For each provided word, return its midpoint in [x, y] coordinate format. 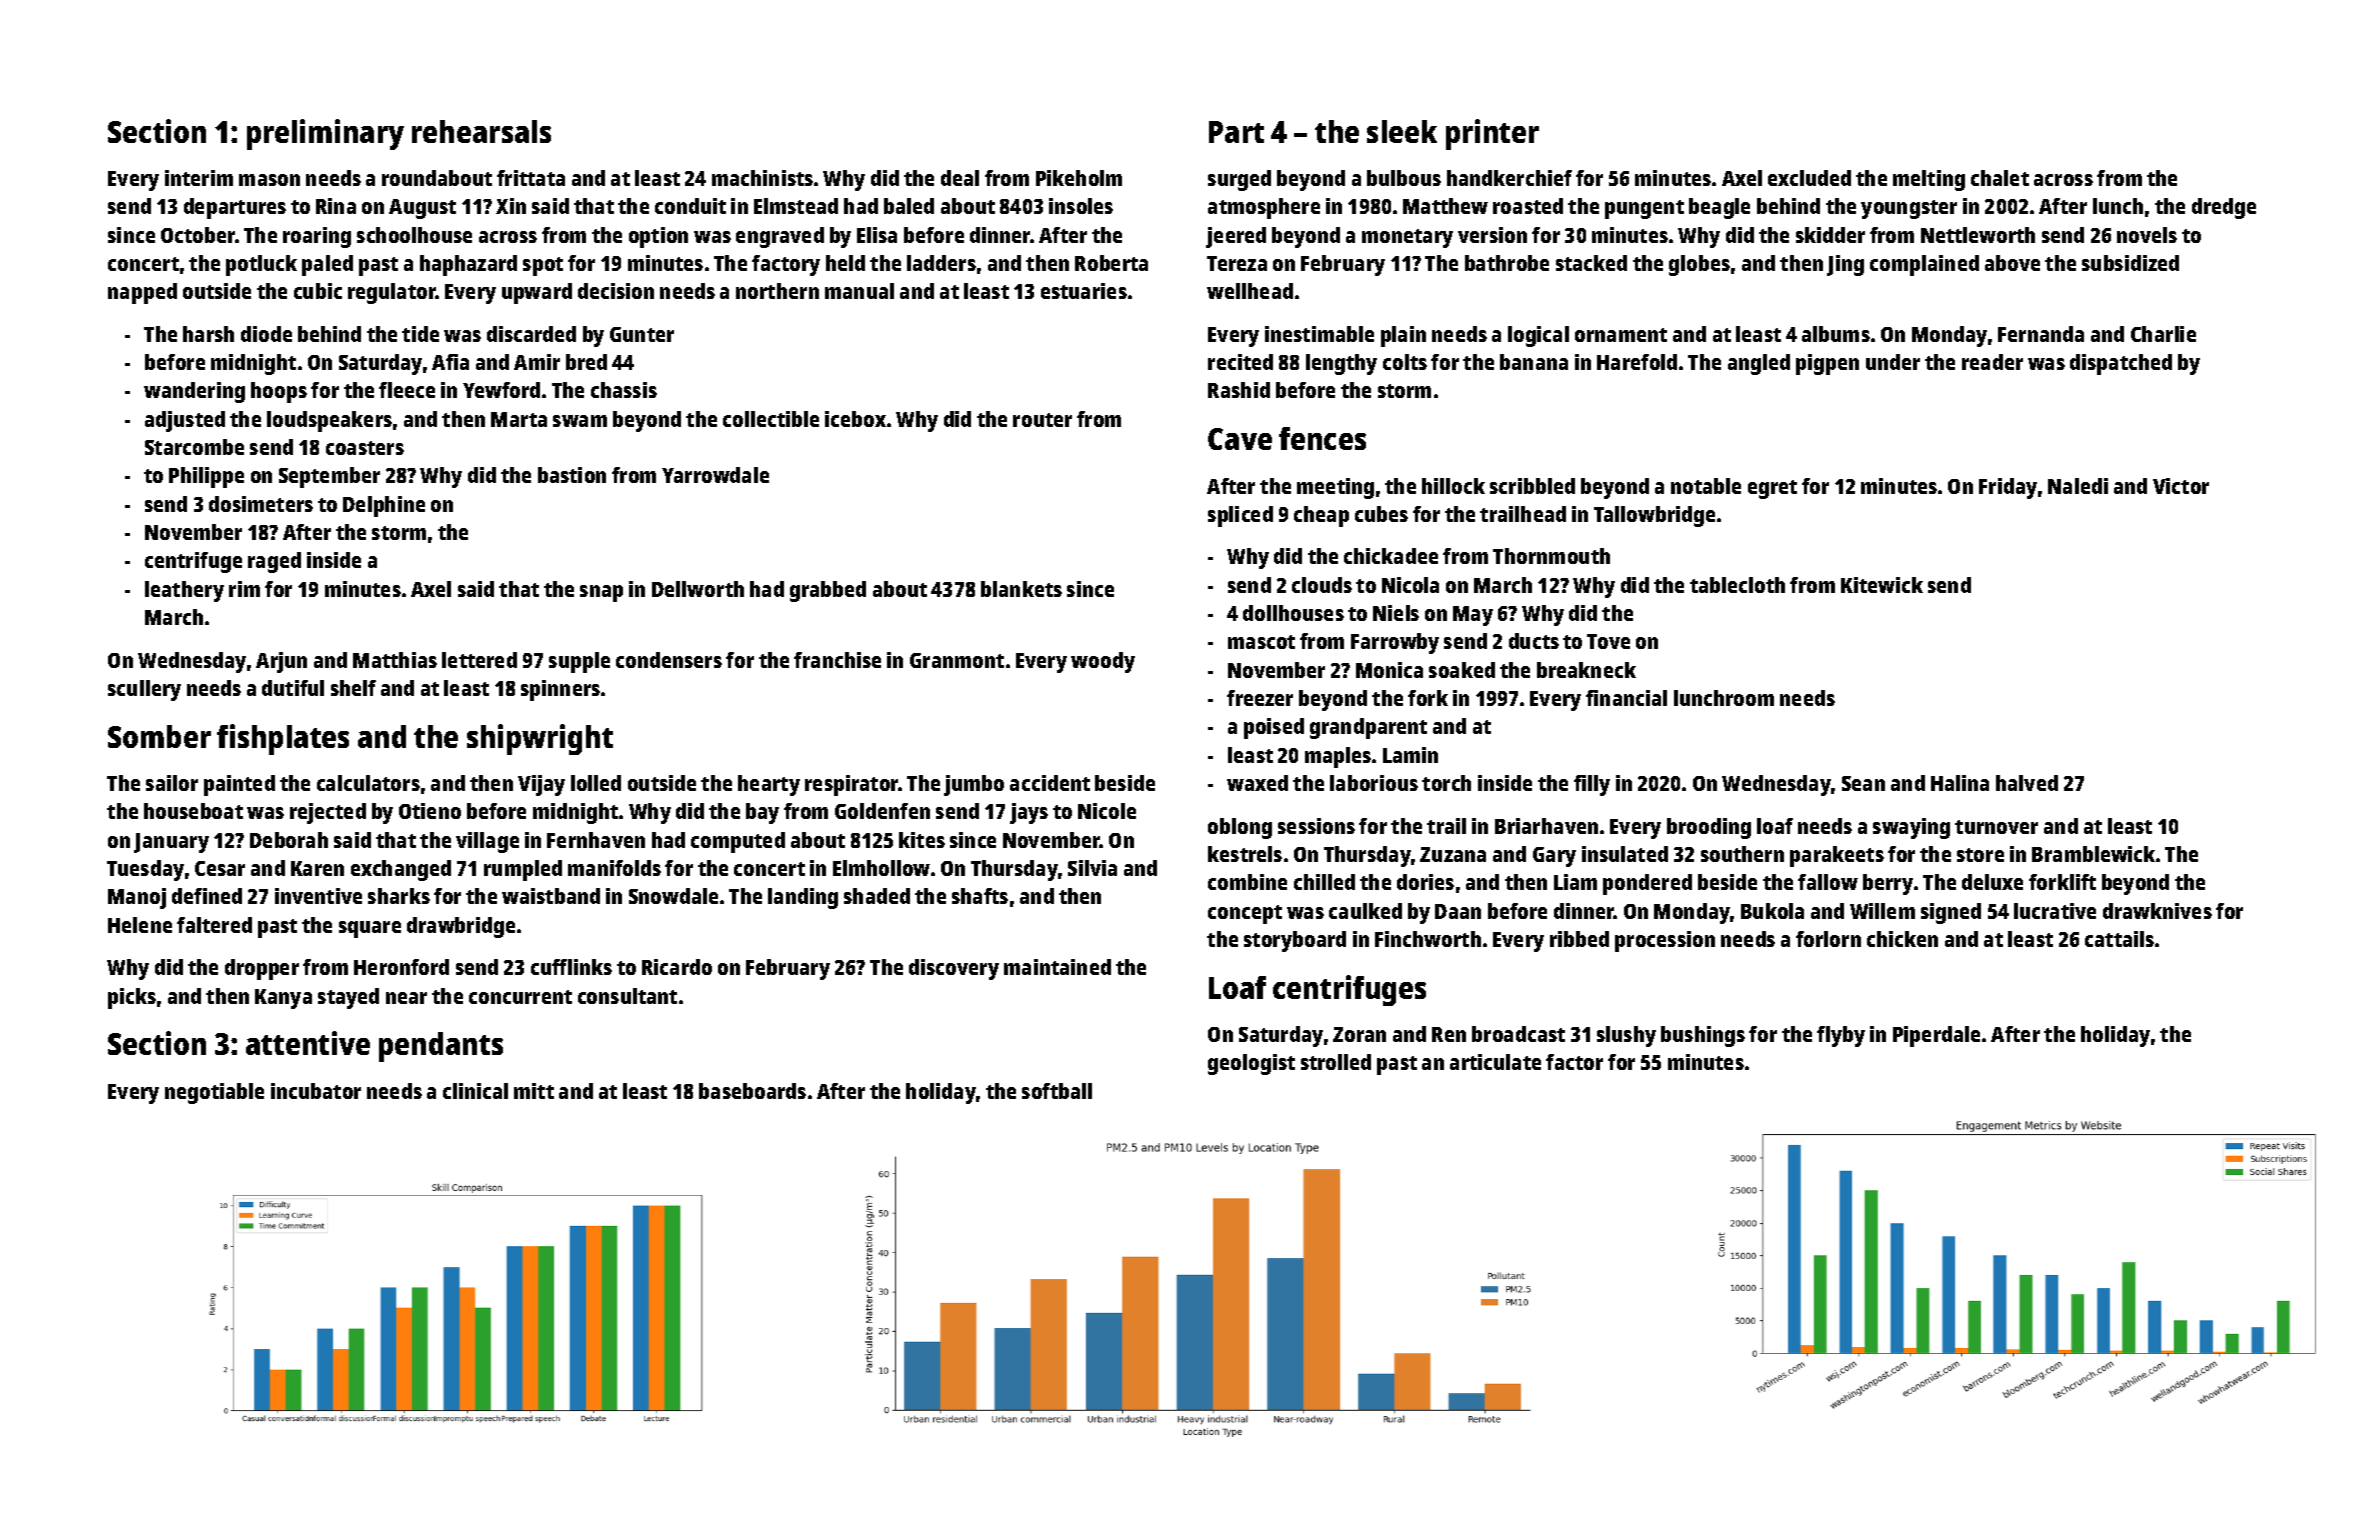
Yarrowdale [715, 475]
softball [1057, 1091]
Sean [1863, 783]
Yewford [501, 390]
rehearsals [481, 131]
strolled [1336, 1062]
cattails [2119, 939]
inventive [318, 896]
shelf [353, 688]
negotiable [214, 1093]
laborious [1374, 783]
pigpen [1827, 364]
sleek [1402, 131]
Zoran [1359, 1034]
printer [1492, 134]
